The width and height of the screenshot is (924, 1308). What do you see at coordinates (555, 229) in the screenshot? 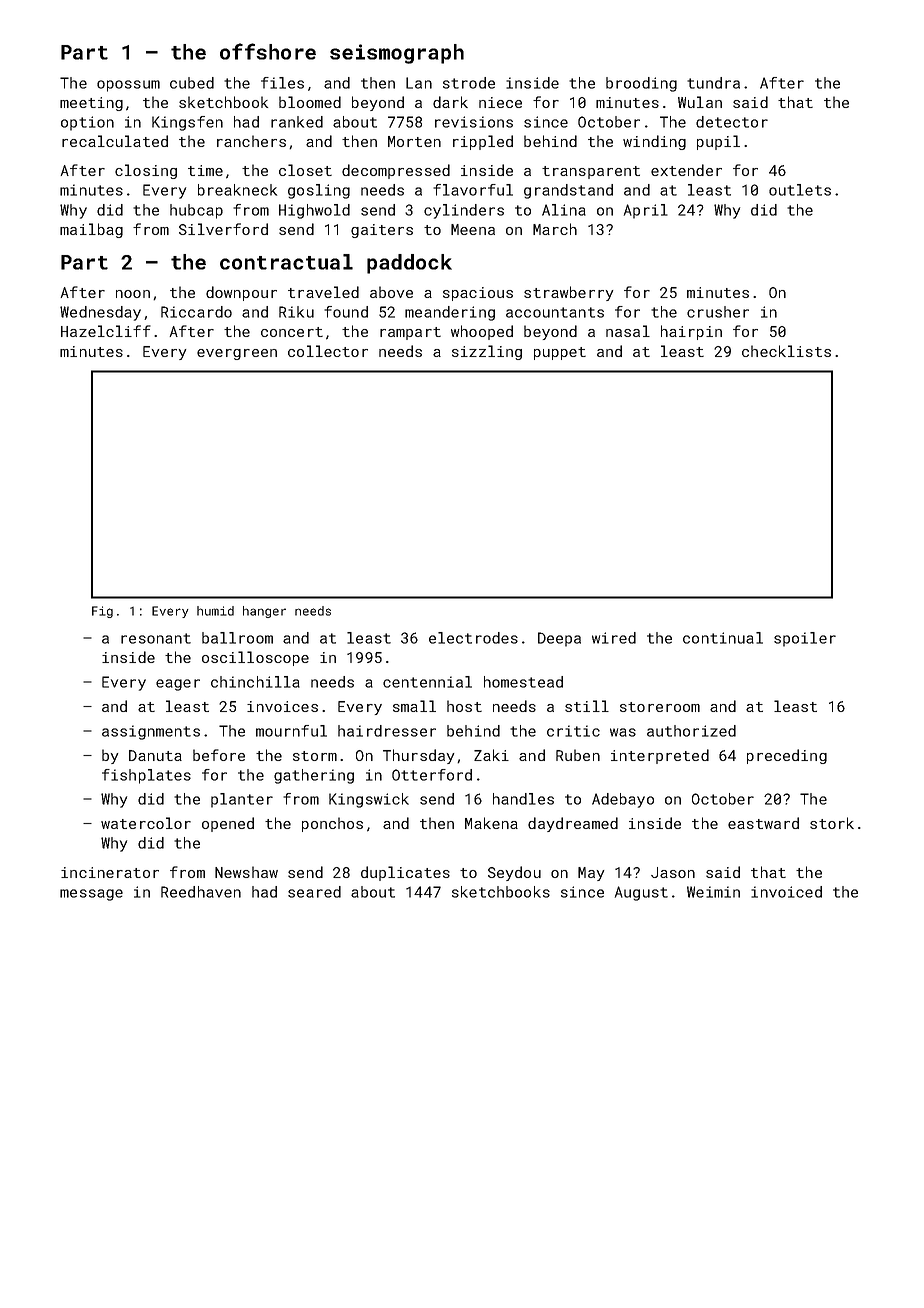
I see `March` at bounding box center [555, 229].
